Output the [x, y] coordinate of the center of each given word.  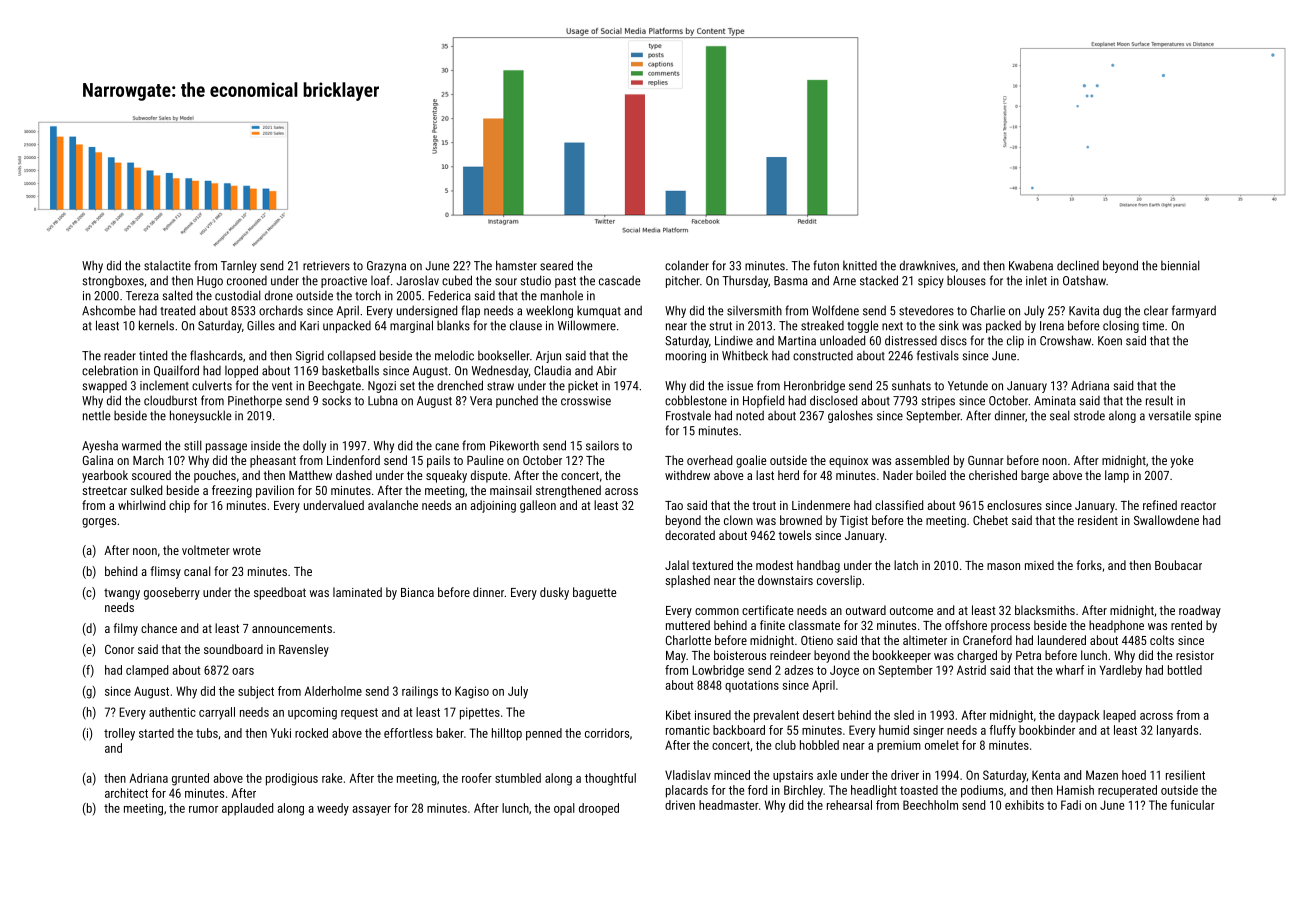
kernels [156, 325]
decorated [690, 535]
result [1159, 400]
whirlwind [141, 505]
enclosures [1014, 505]
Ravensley [304, 650]
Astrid [971, 670]
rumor [203, 809]
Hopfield [763, 401]
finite [772, 625]
